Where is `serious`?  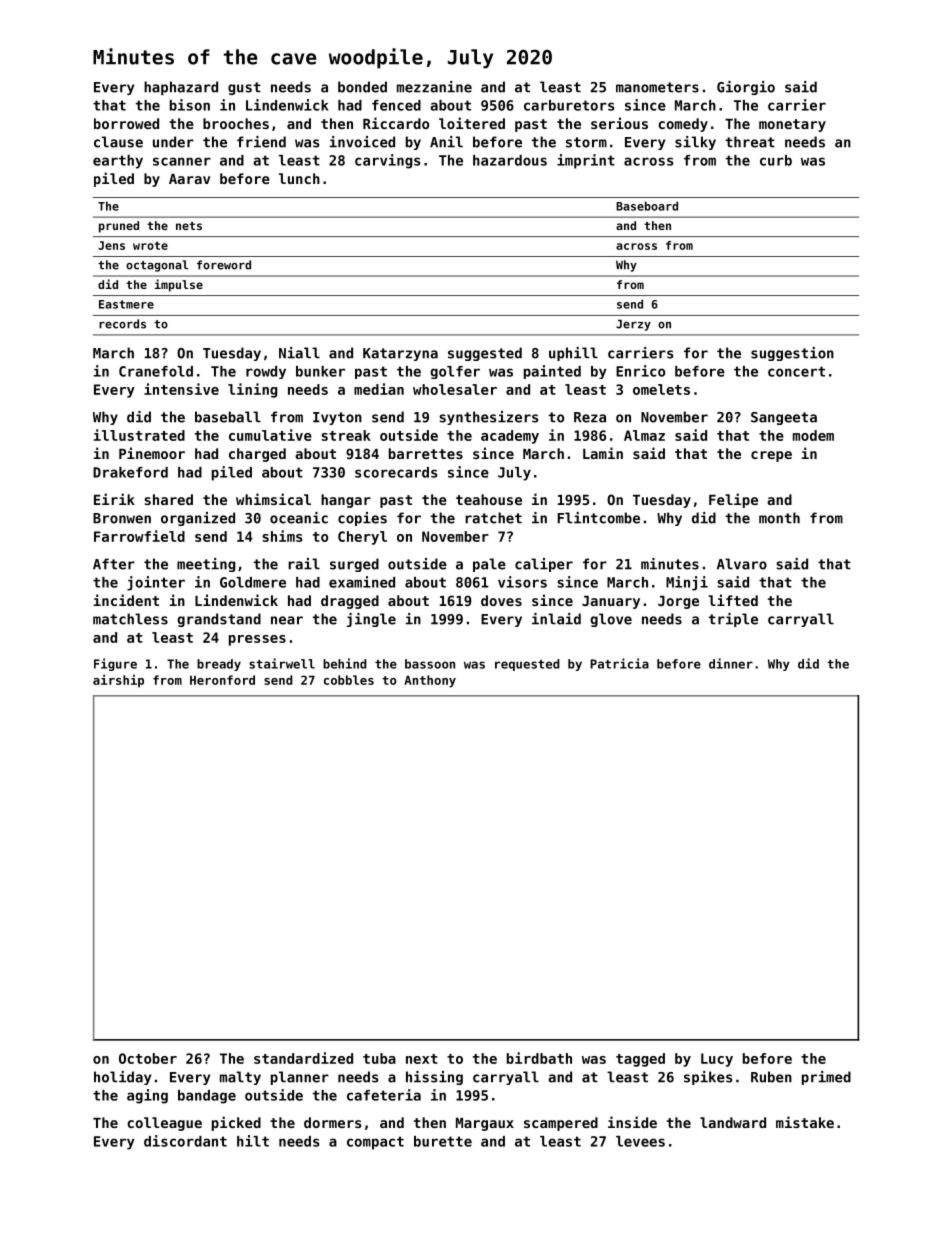
serious is located at coordinates (619, 123).
